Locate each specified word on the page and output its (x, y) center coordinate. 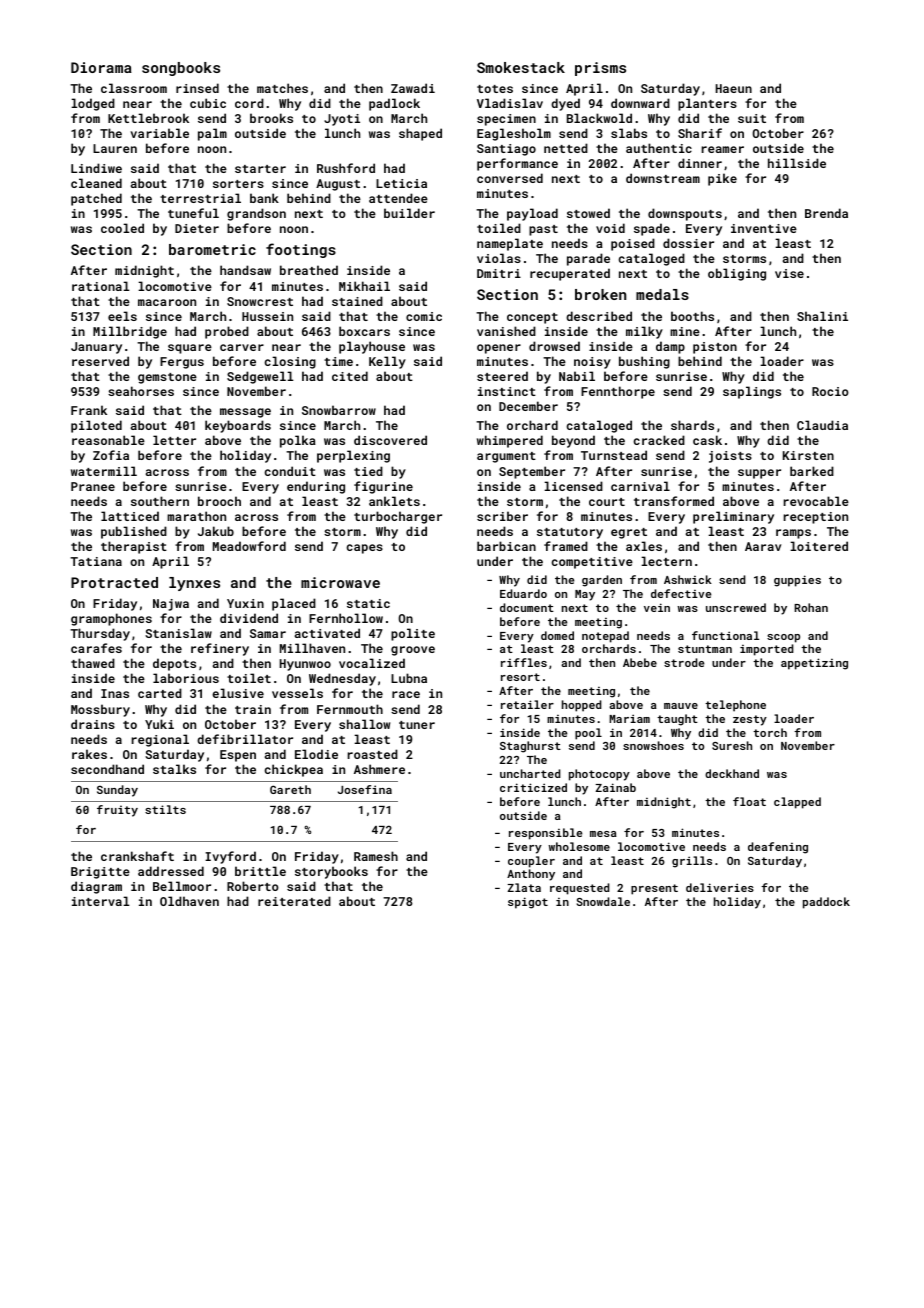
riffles (524, 662)
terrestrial (200, 198)
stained (357, 301)
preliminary (733, 517)
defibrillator (245, 739)
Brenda (826, 213)
